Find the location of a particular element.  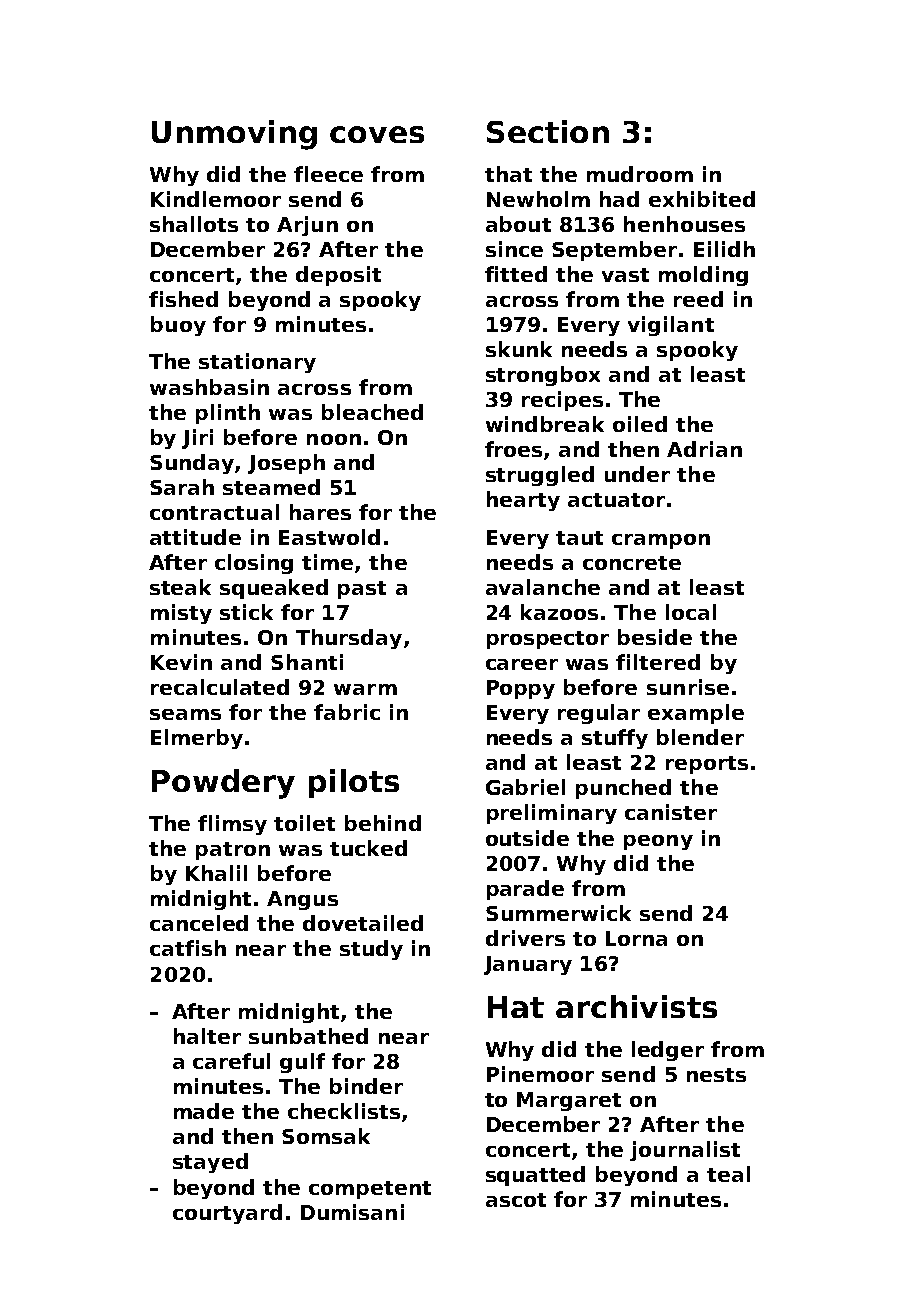

fished is located at coordinates (183, 299).
